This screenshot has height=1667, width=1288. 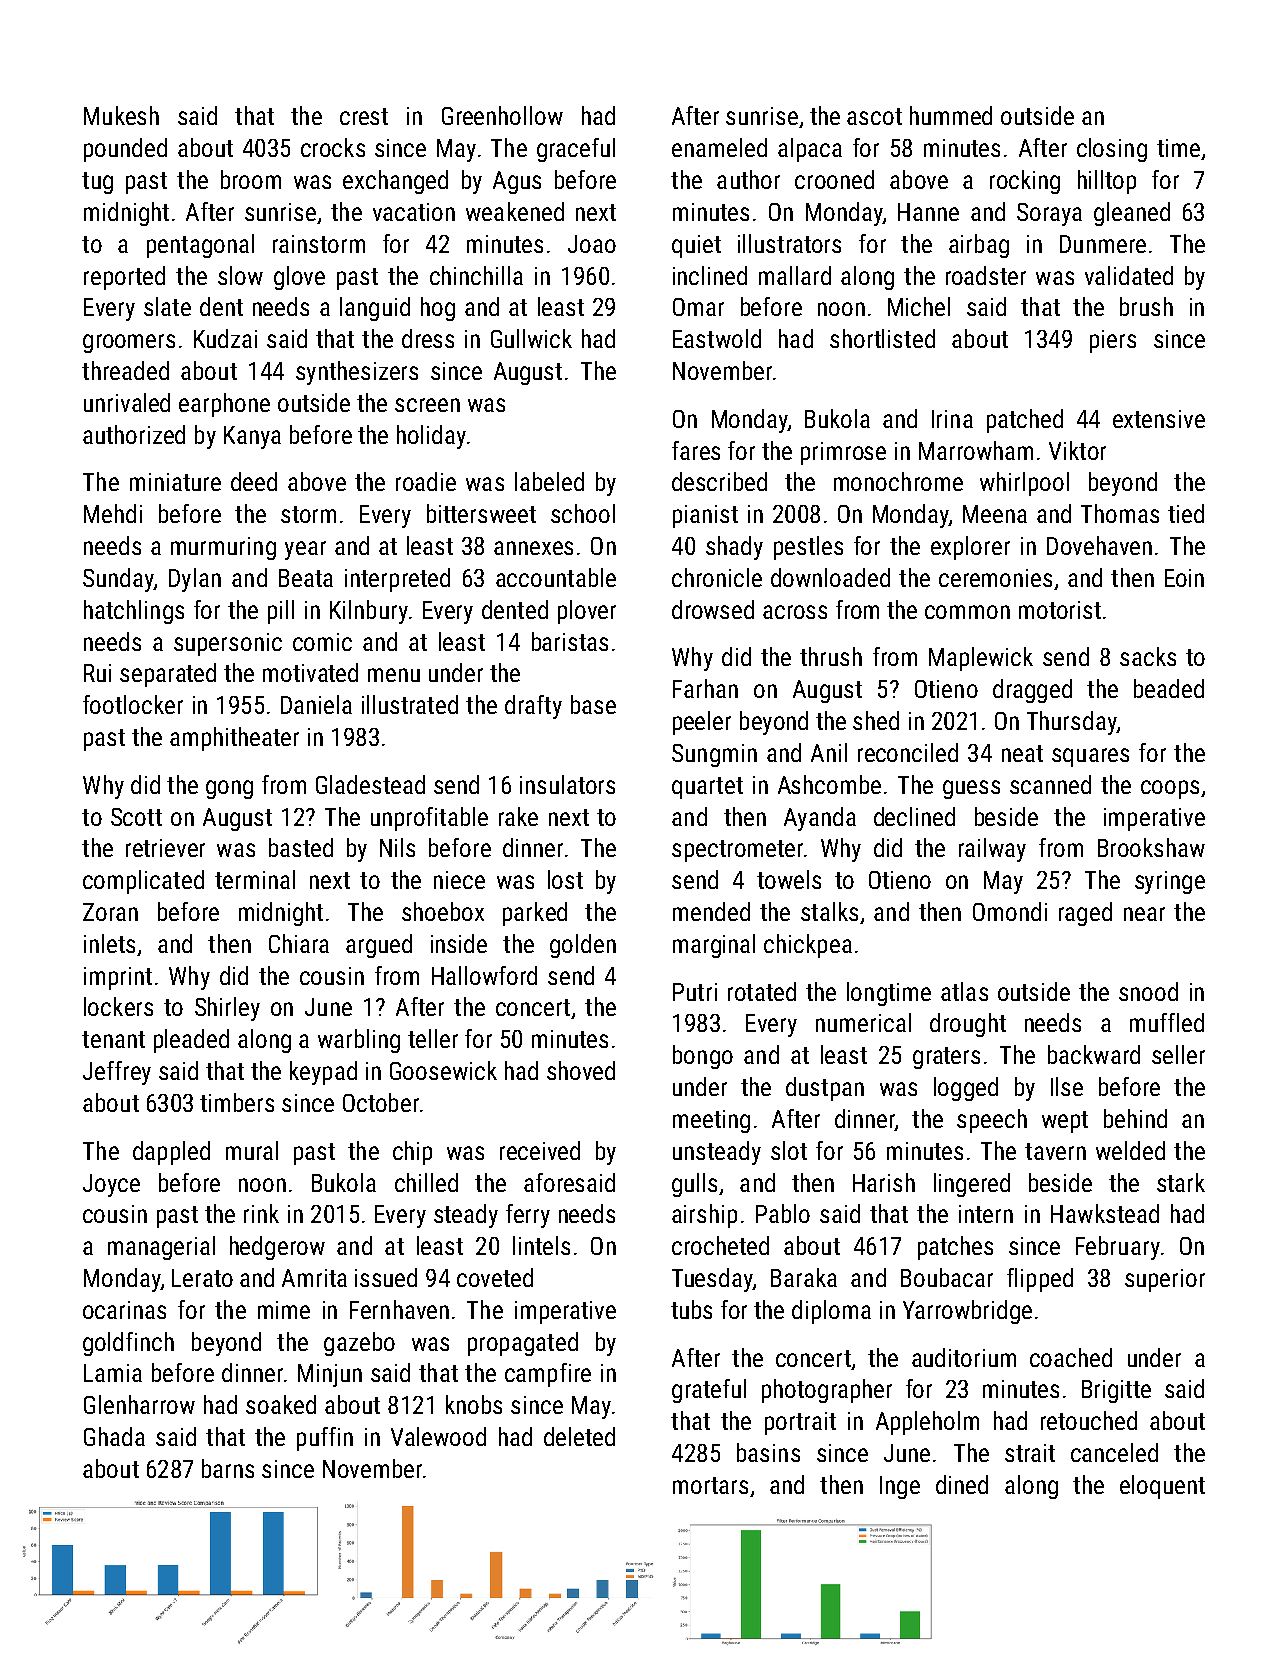 I want to click on Valewood, so click(x=438, y=1436).
